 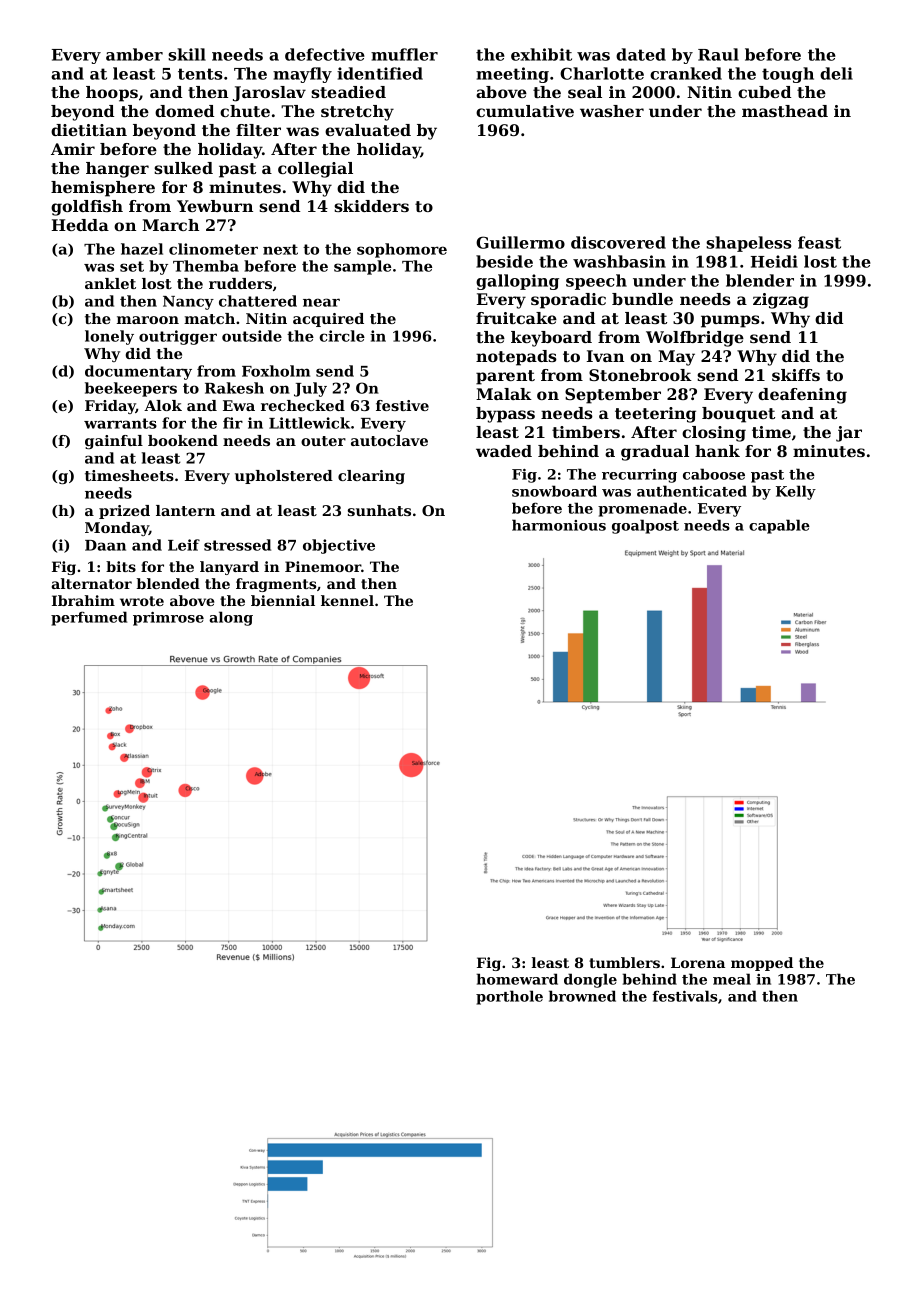 I want to click on feast, so click(x=819, y=242).
